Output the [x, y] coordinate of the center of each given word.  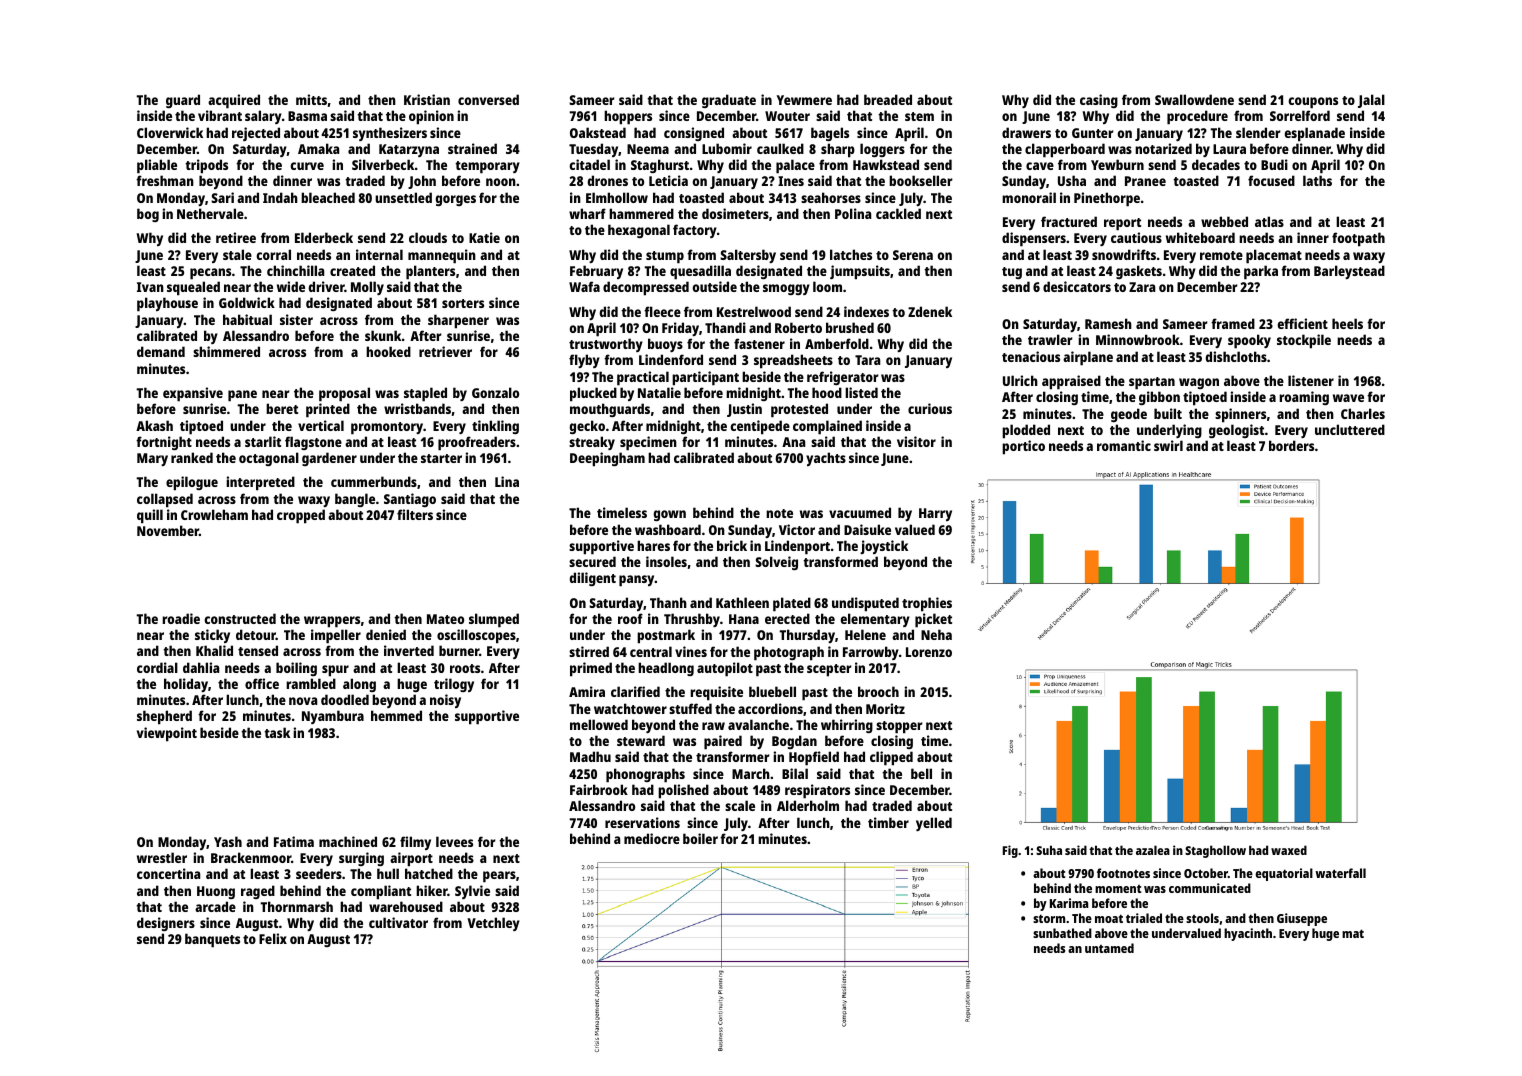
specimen [648, 443]
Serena [913, 255]
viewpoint [167, 734]
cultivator [398, 922]
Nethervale [210, 213]
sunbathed [1062, 933]
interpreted [260, 483]
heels [1347, 323]
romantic [1124, 445]
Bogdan [794, 742]
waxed [1289, 850]
